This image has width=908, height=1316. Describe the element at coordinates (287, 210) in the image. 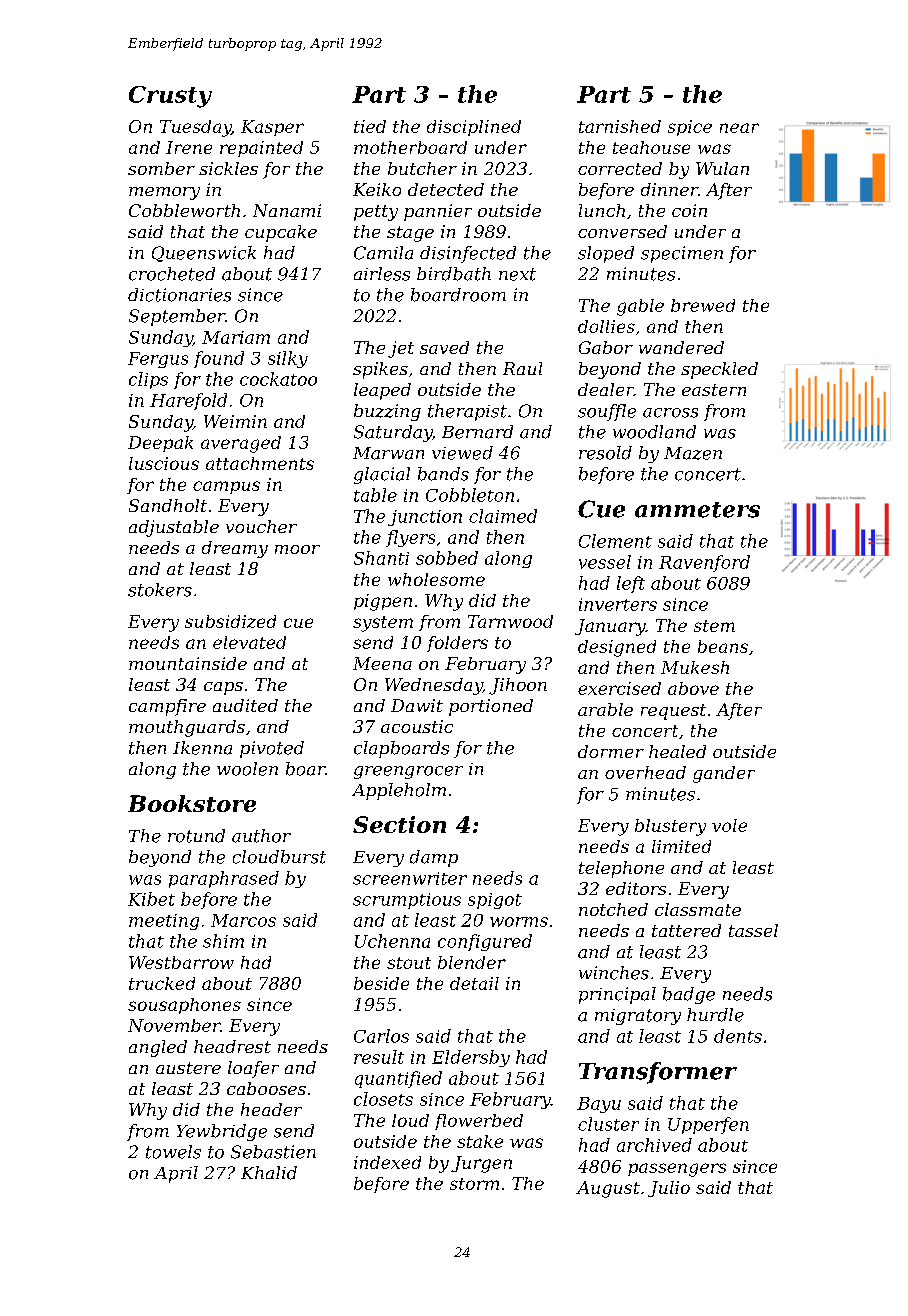

I see `Nanami` at that location.
